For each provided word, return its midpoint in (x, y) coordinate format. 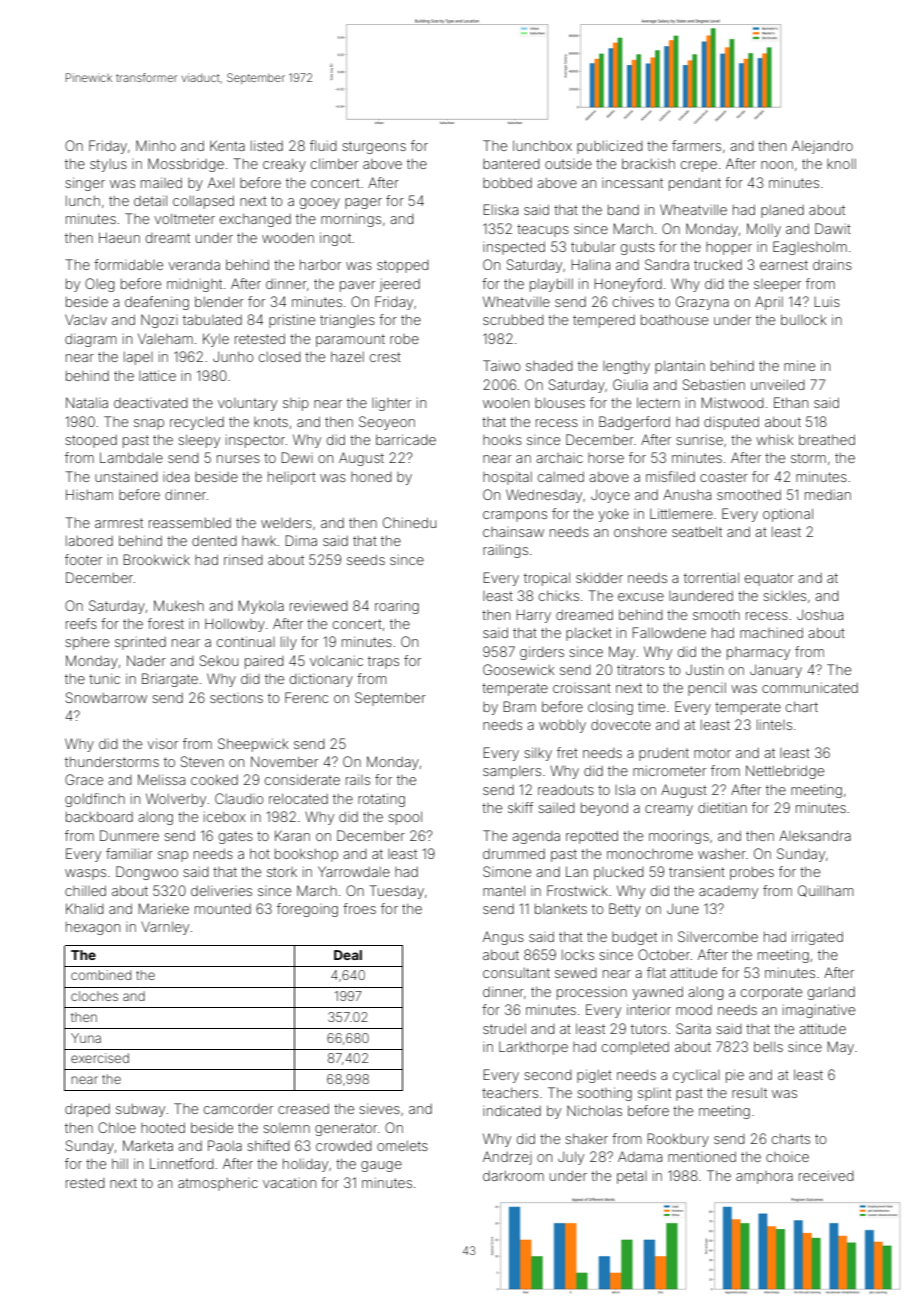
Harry (533, 616)
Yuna (86, 1038)
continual (246, 641)
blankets (561, 909)
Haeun (119, 237)
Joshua (820, 614)
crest (385, 357)
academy (728, 892)
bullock (804, 319)
